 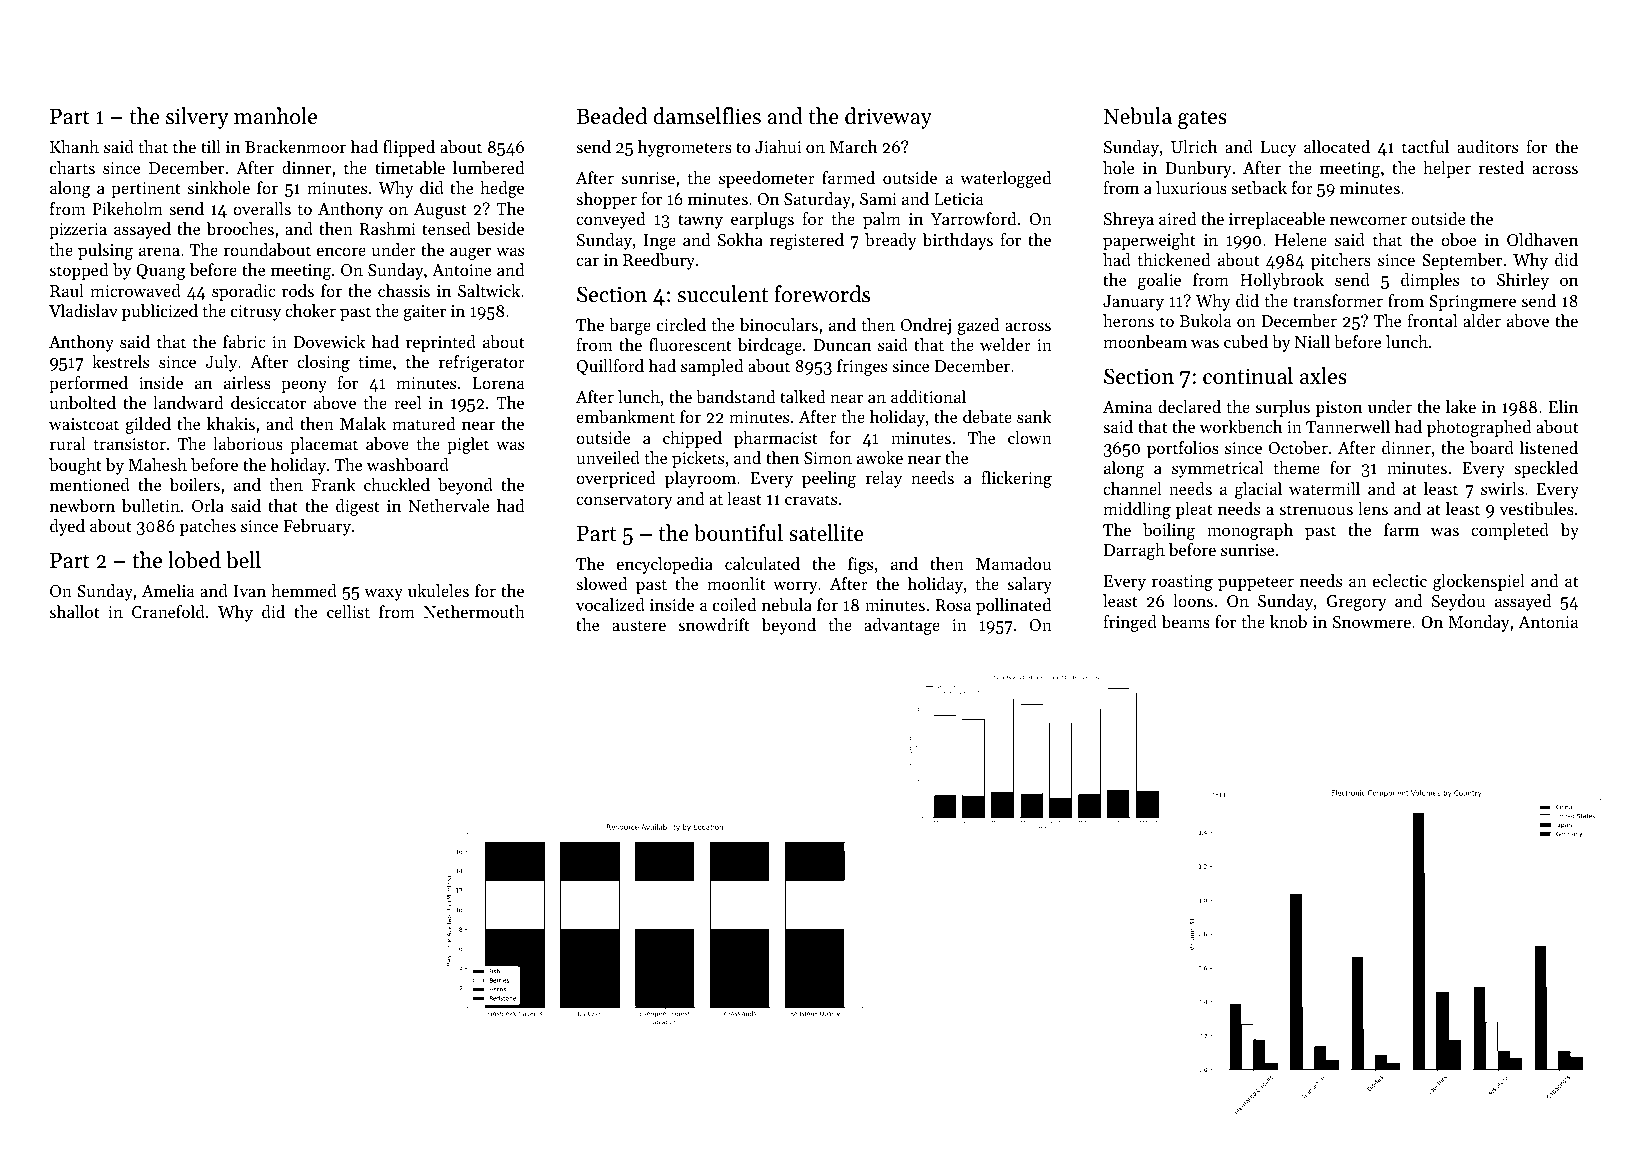 I want to click on rested, so click(x=1501, y=167).
